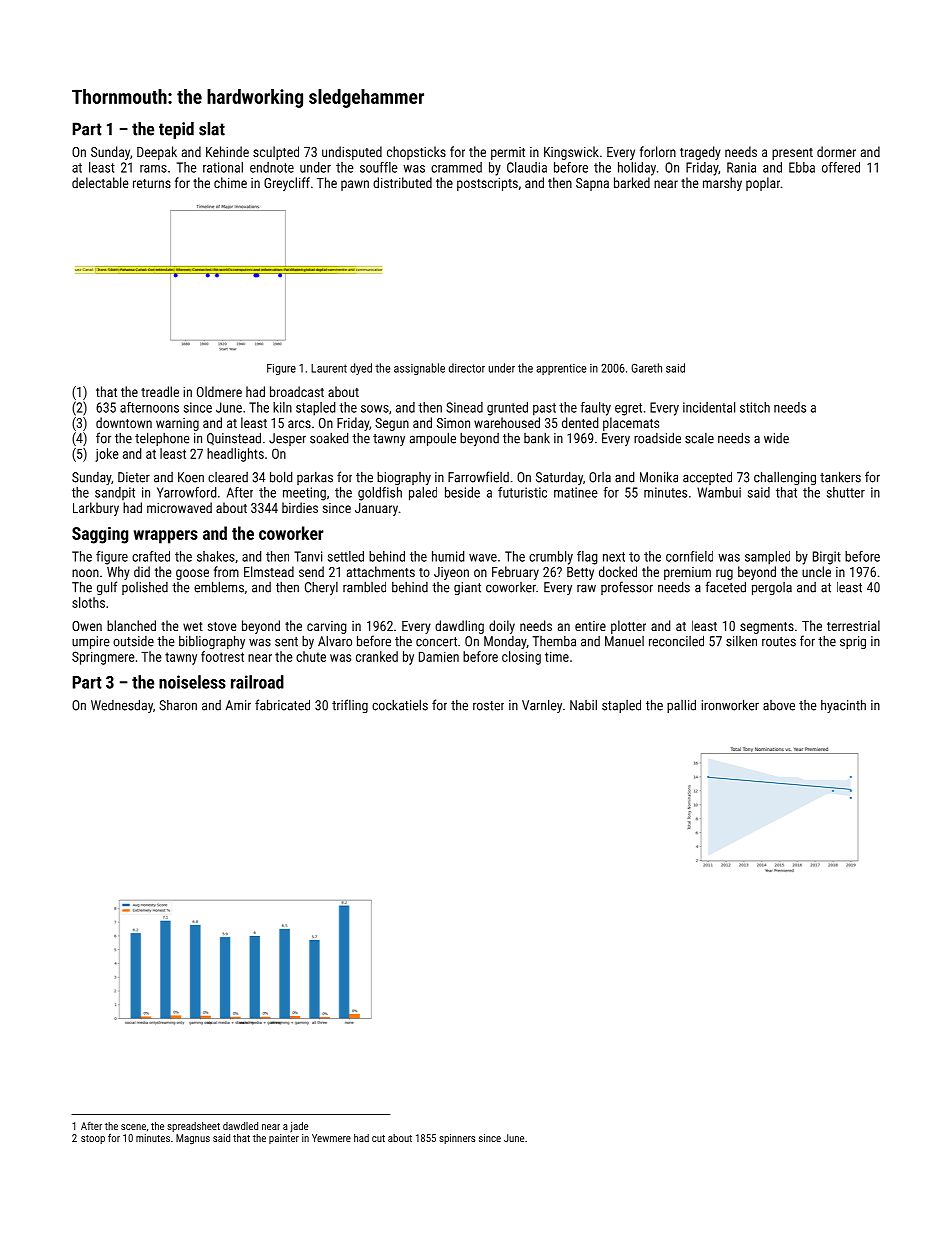  Describe the element at coordinates (554, 641) in the page. I see `Themba` at that location.
